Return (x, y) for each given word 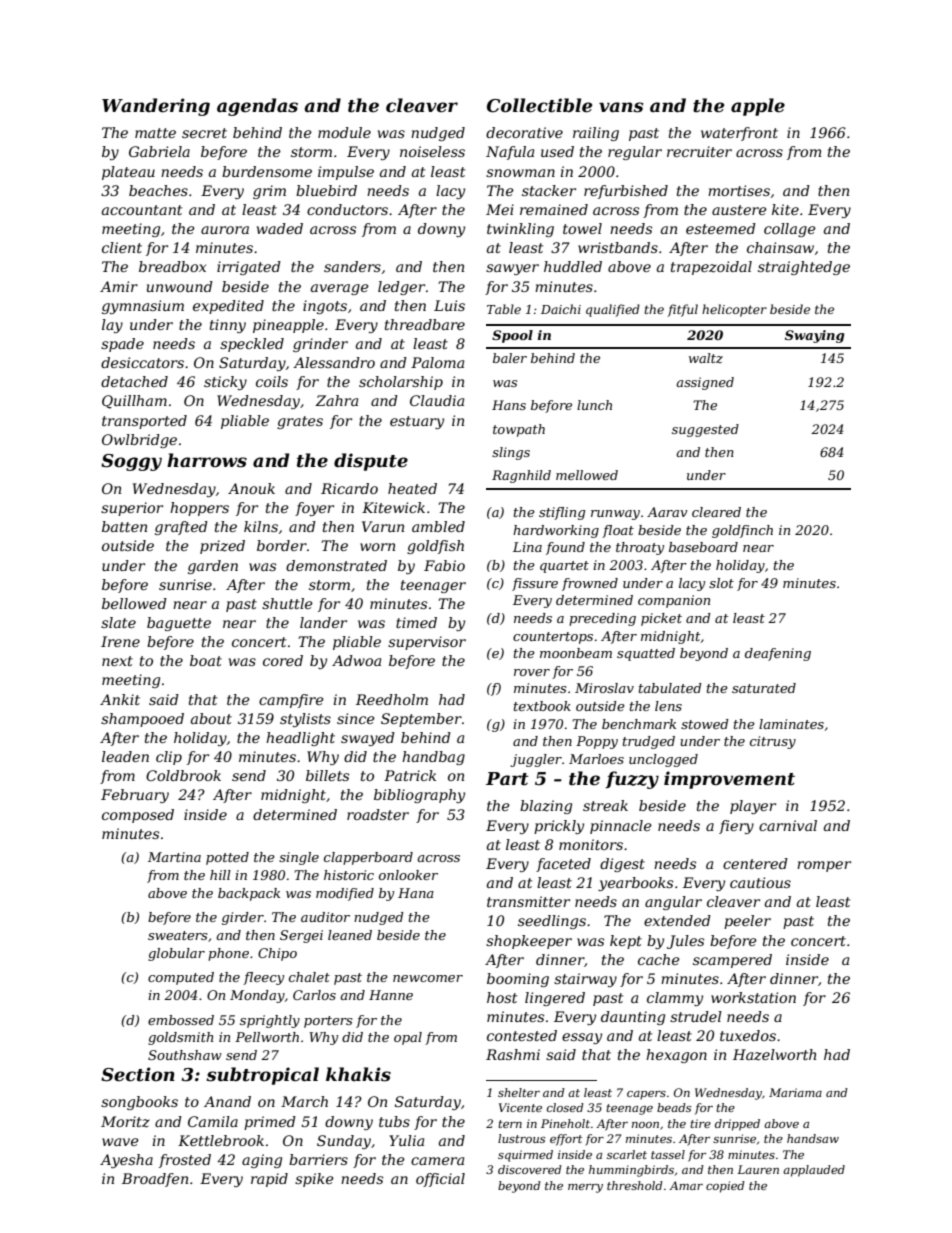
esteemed (721, 228)
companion (674, 601)
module (344, 132)
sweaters (177, 935)
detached (134, 381)
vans (621, 107)
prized (222, 547)
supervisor (427, 643)
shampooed (142, 720)
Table (504, 309)
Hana (416, 893)
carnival (788, 825)
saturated (764, 688)
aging (262, 1161)
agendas (257, 107)
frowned (590, 584)
